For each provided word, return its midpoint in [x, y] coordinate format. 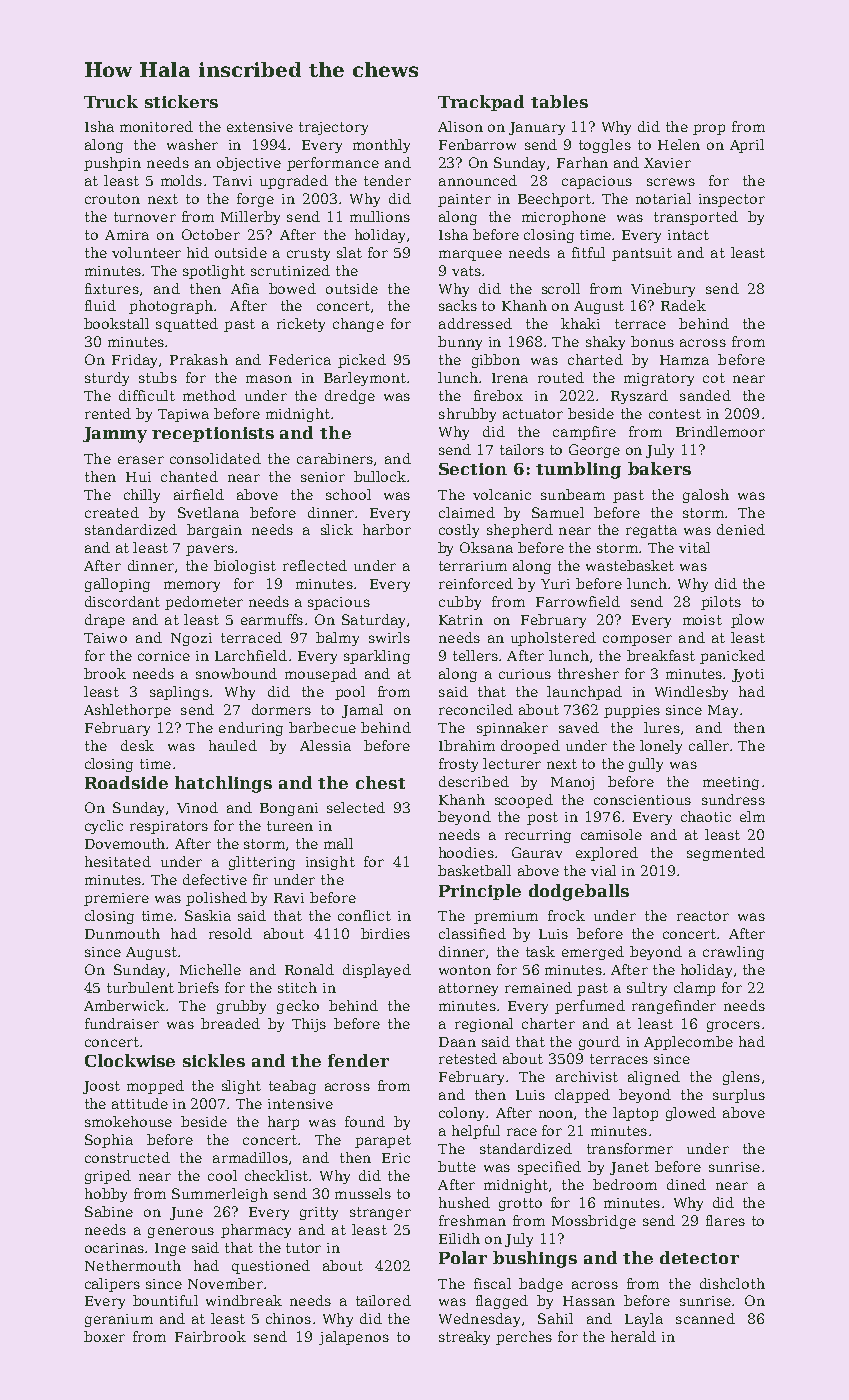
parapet [383, 1141]
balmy [337, 639]
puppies [632, 711]
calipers [112, 1285]
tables [559, 101]
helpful [476, 1132]
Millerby [250, 218]
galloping [117, 585]
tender [387, 180]
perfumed [590, 1007]
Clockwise [130, 1060]
